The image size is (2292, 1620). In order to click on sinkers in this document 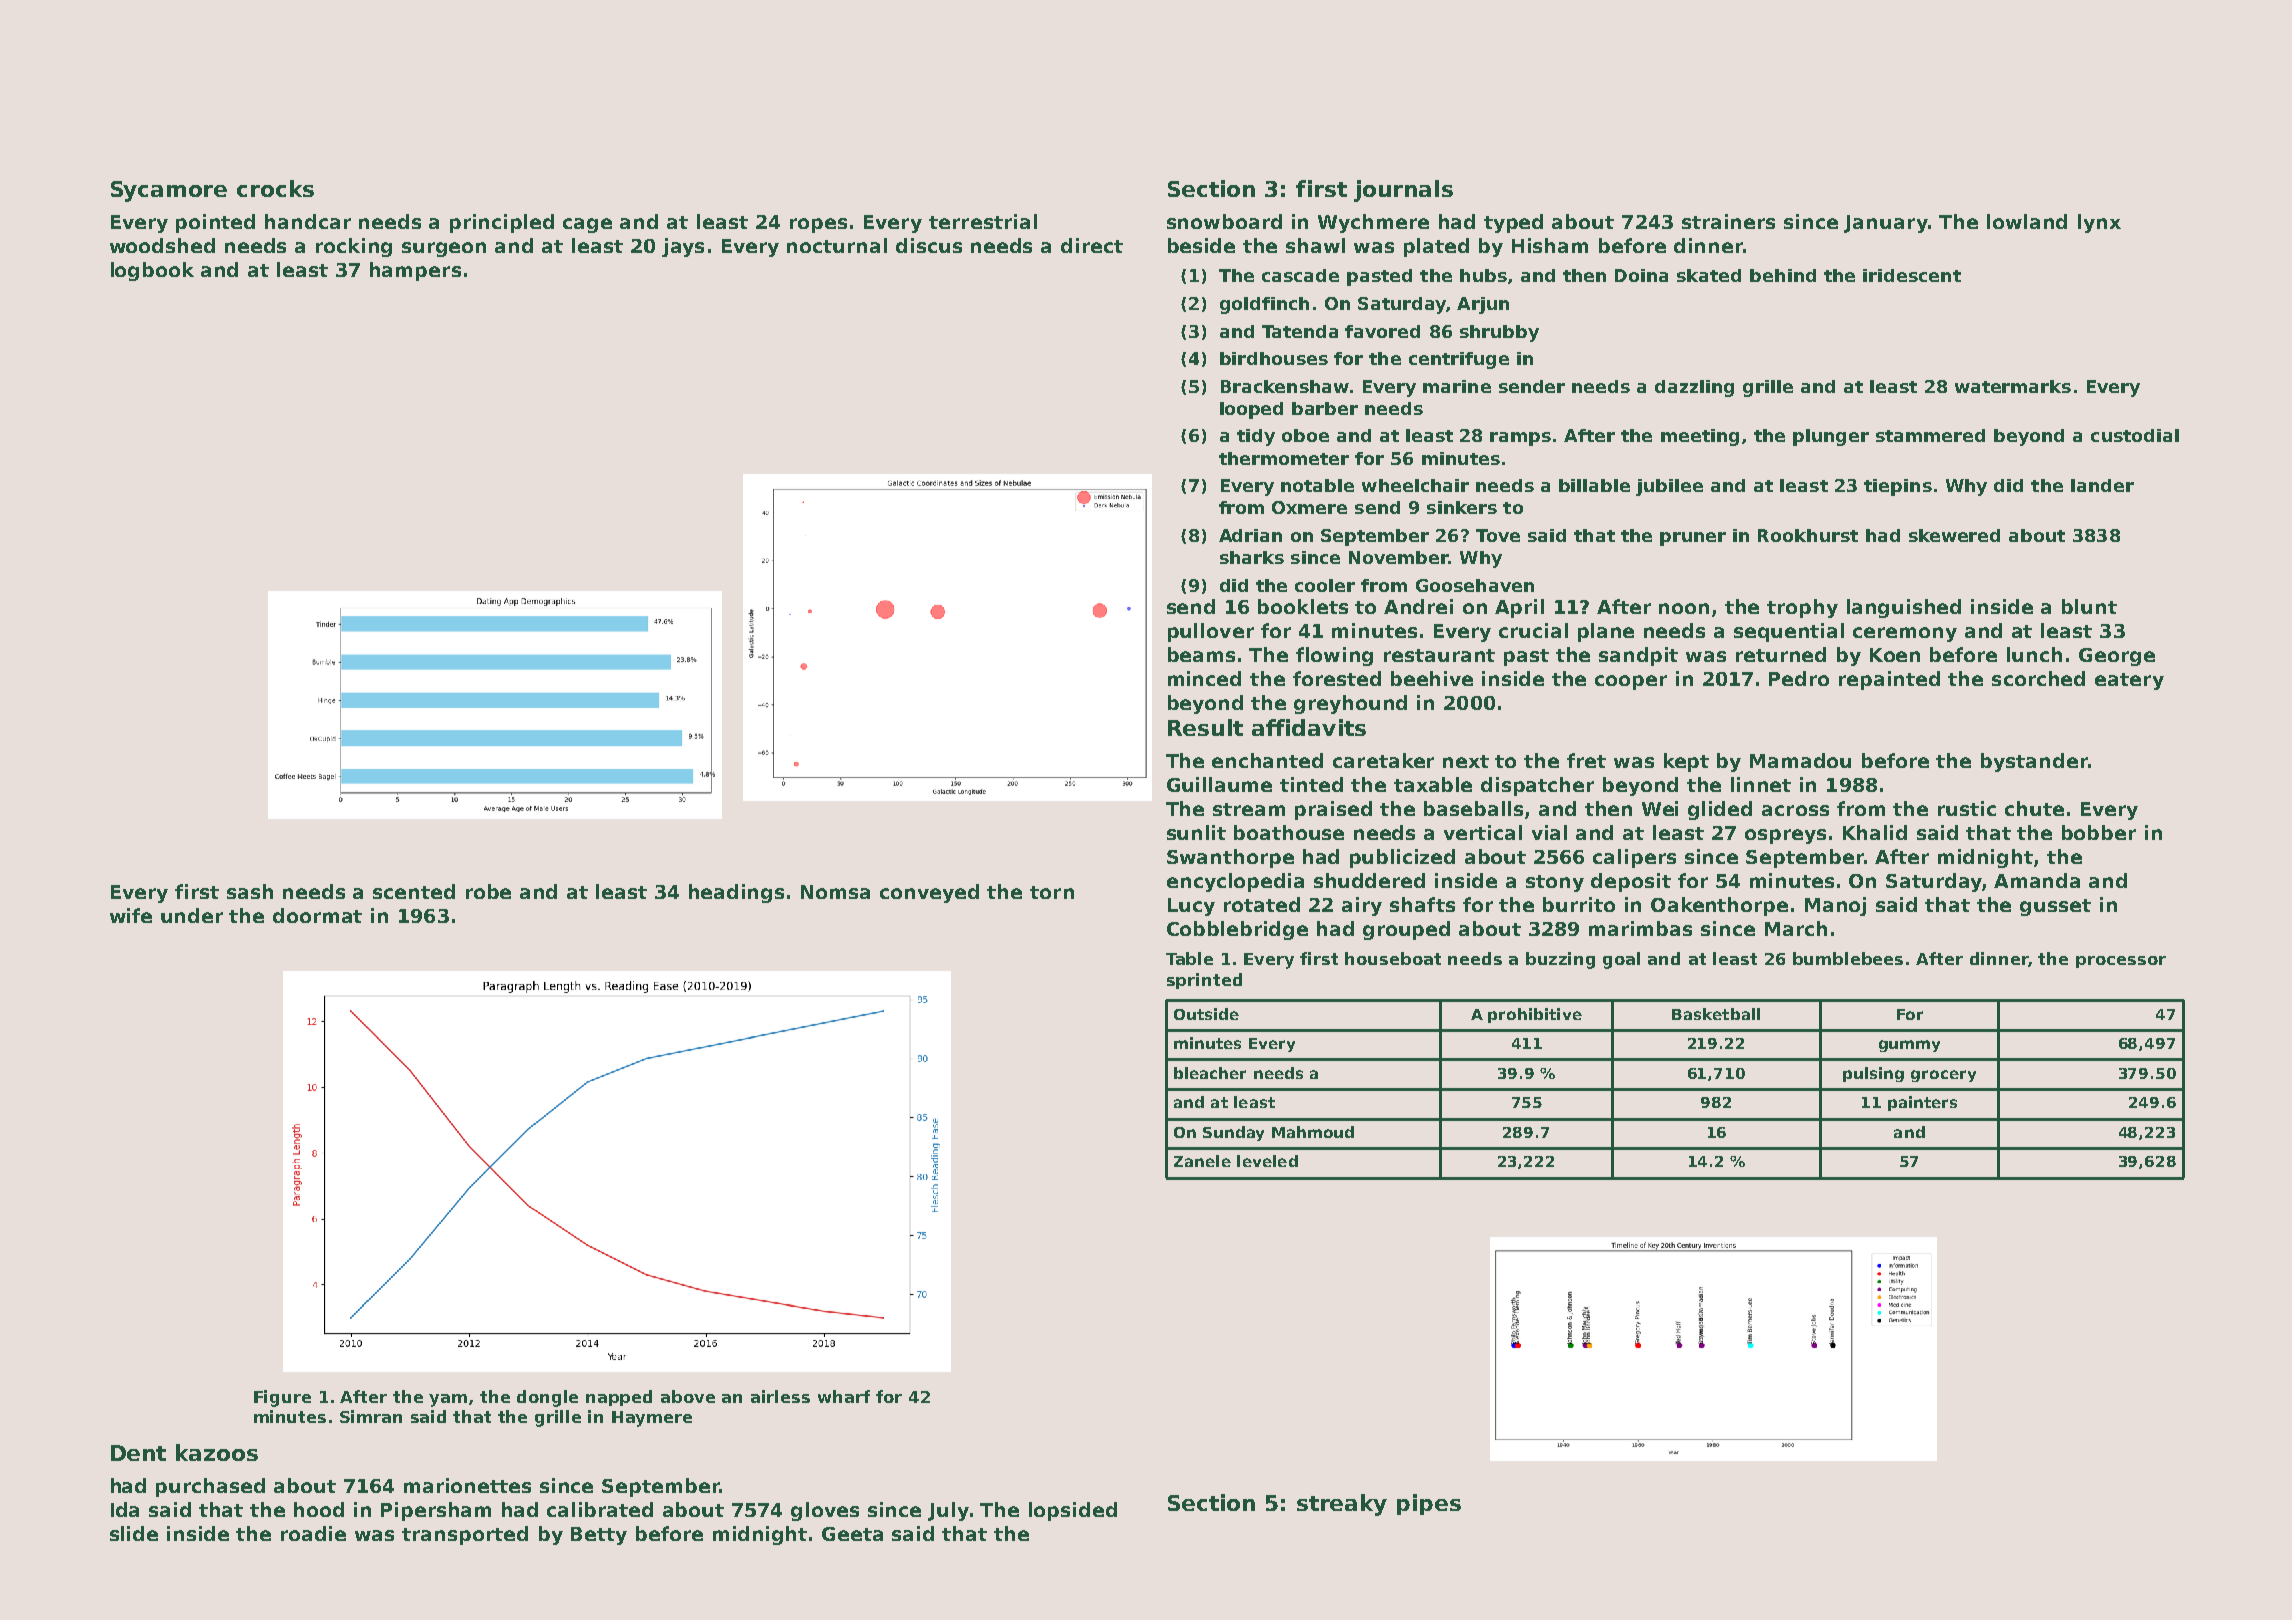, I will do `click(1462, 507)`.
